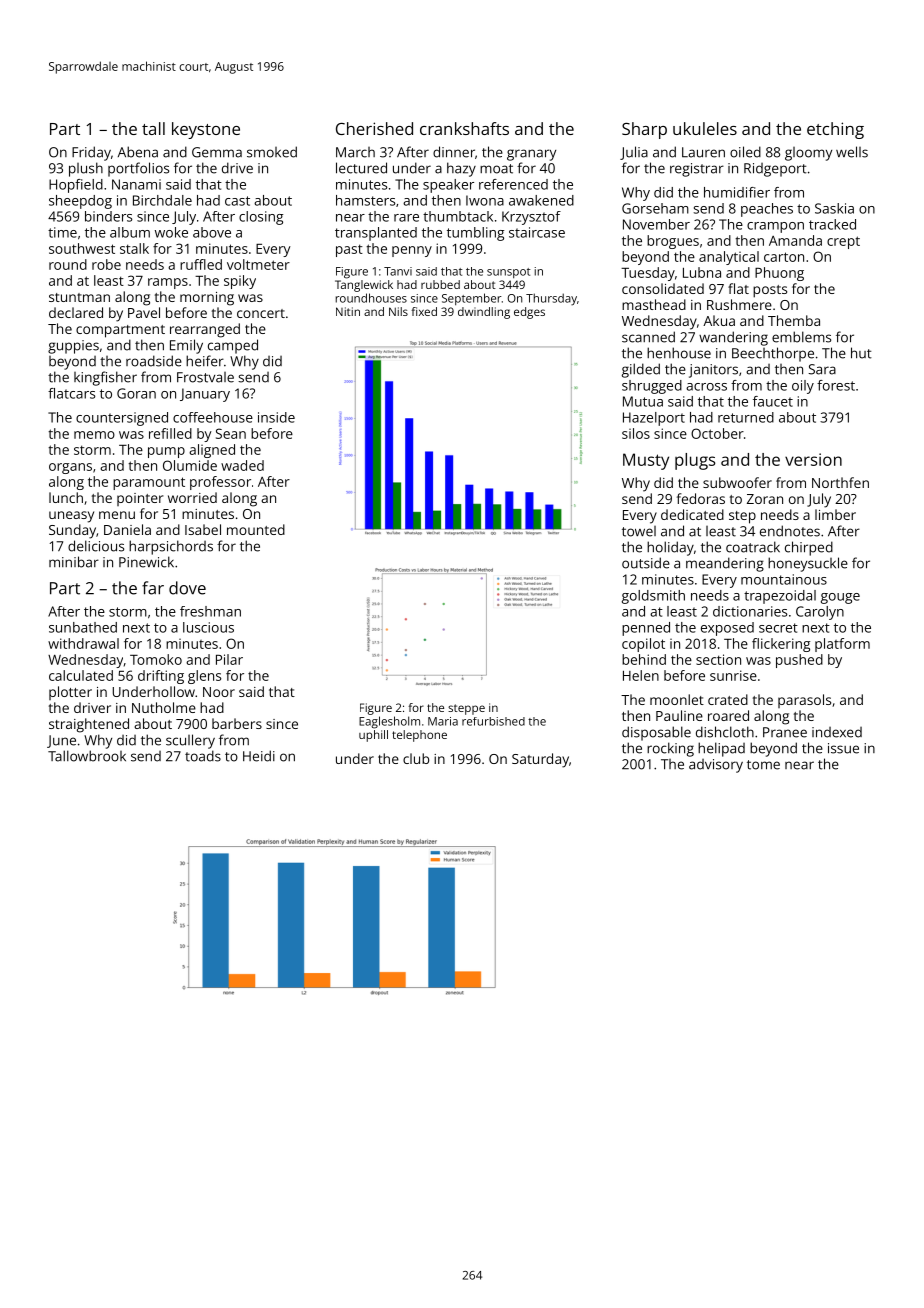 This screenshot has width=924, height=1308. I want to click on minibar, so click(74, 562).
